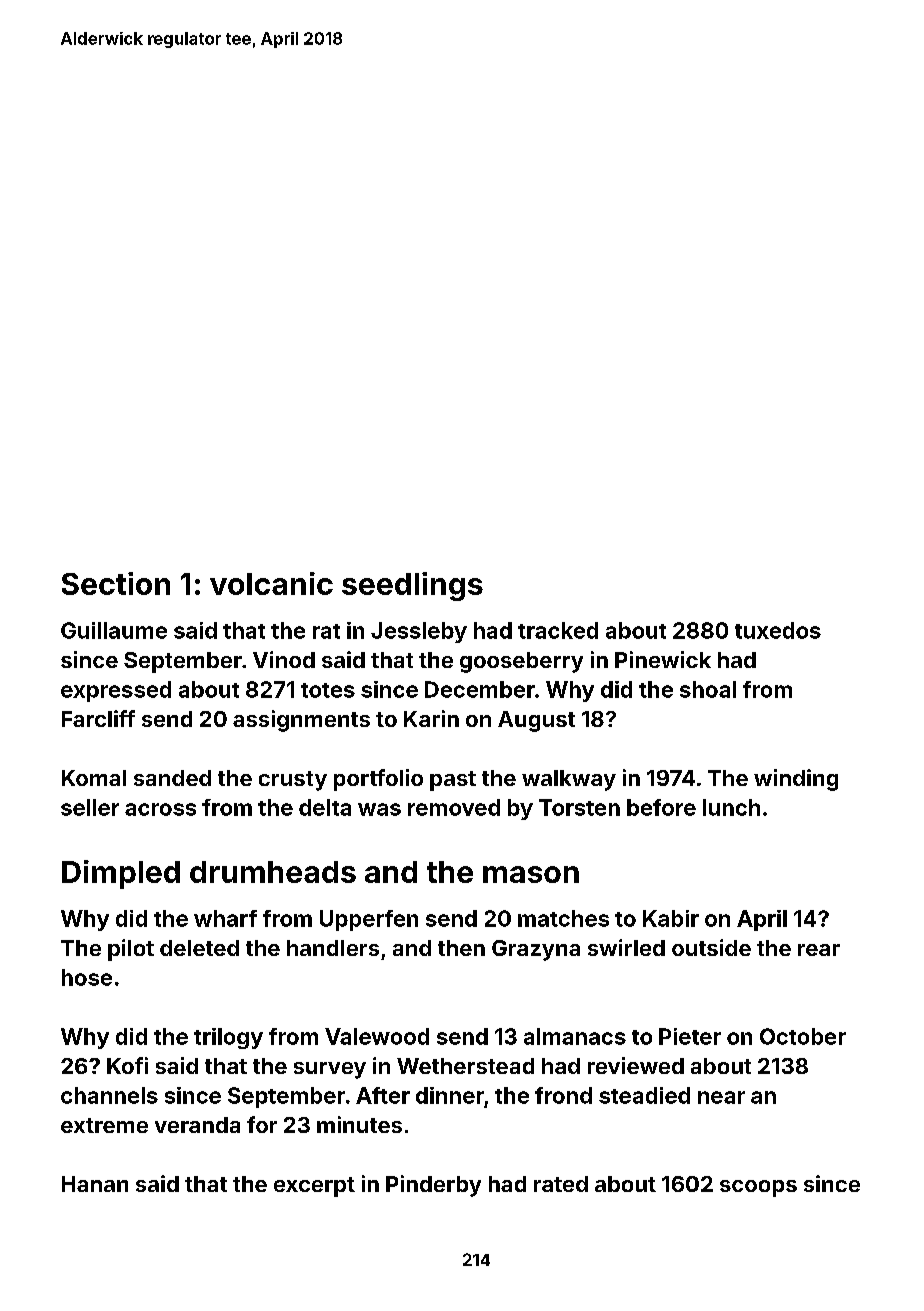 Image resolution: width=924 pixels, height=1311 pixels. Describe the element at coordinates (228, 1038) in the screenshot. I see `trilogy` at that location.
